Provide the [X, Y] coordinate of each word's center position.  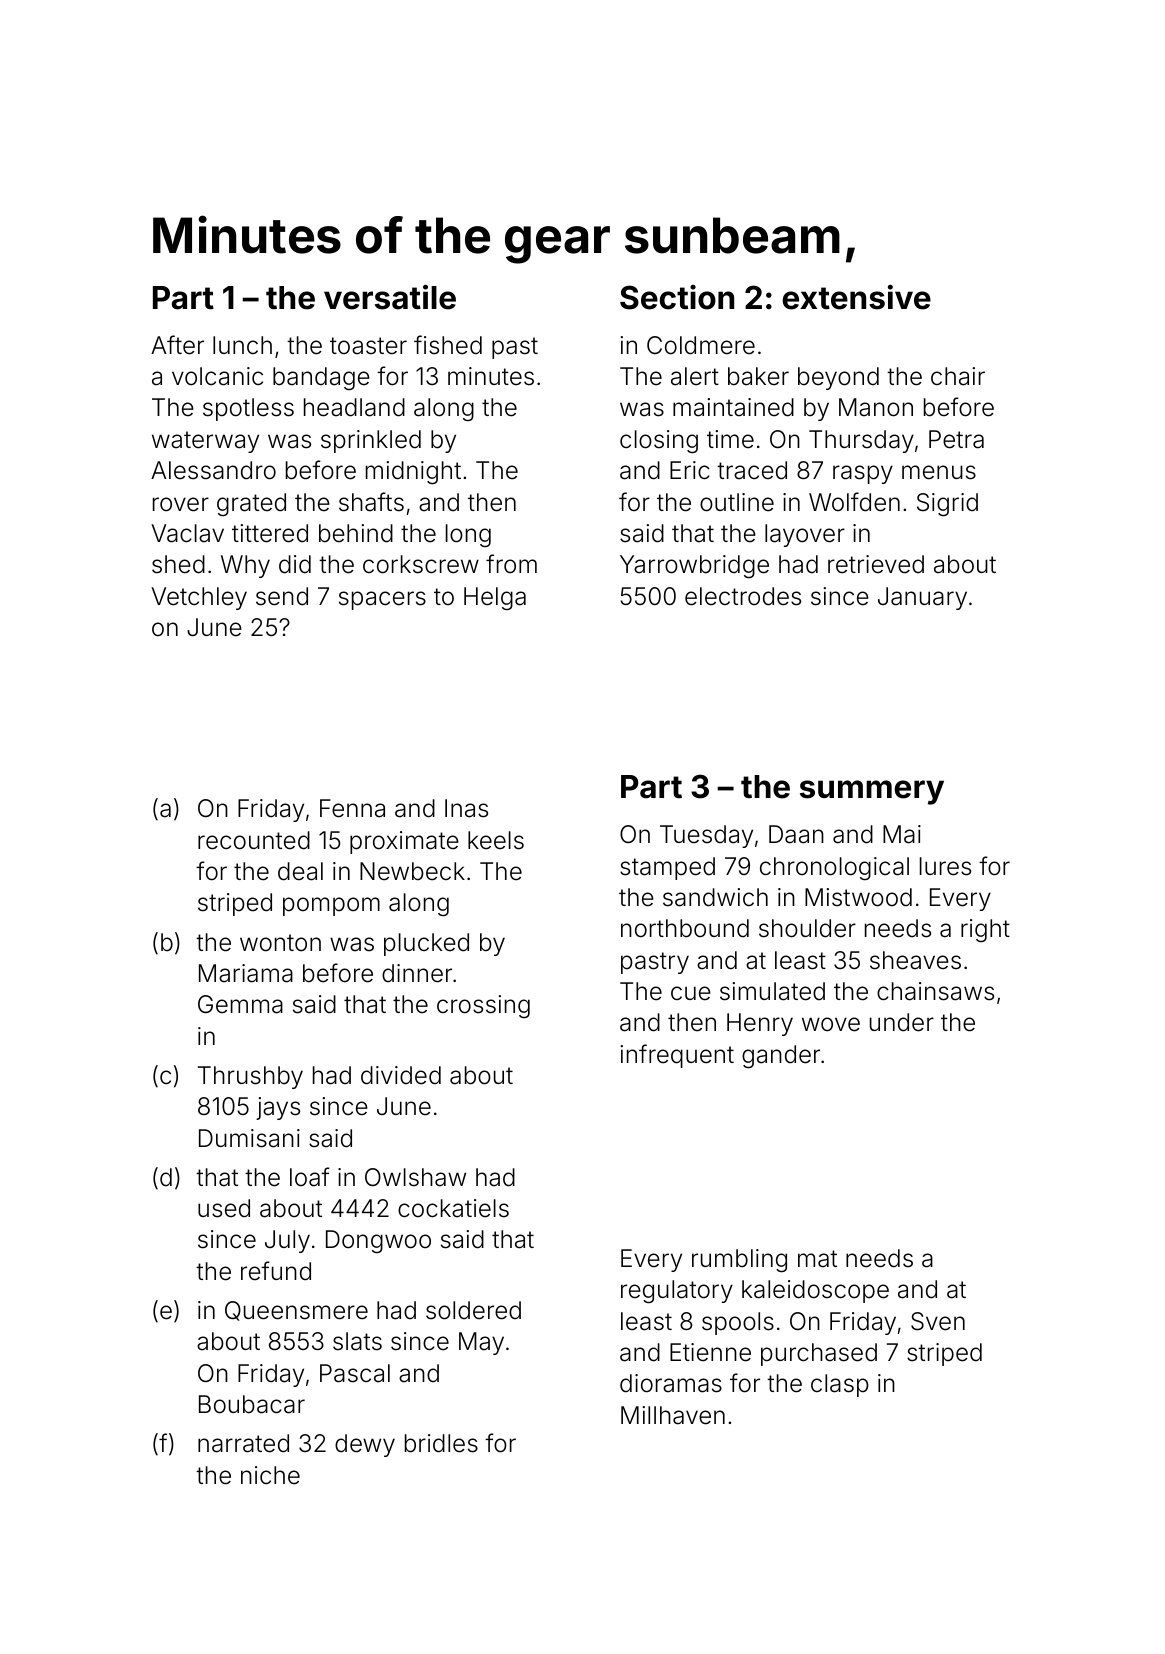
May [481, 1343]
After [177, 345]
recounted [254, 840]
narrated [243, 1443]
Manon [876, 407]
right [985, 930]
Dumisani [249, 1138]
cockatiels [453, 1208]
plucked [426, 944]
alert [695, 376]
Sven [938, 1321]
